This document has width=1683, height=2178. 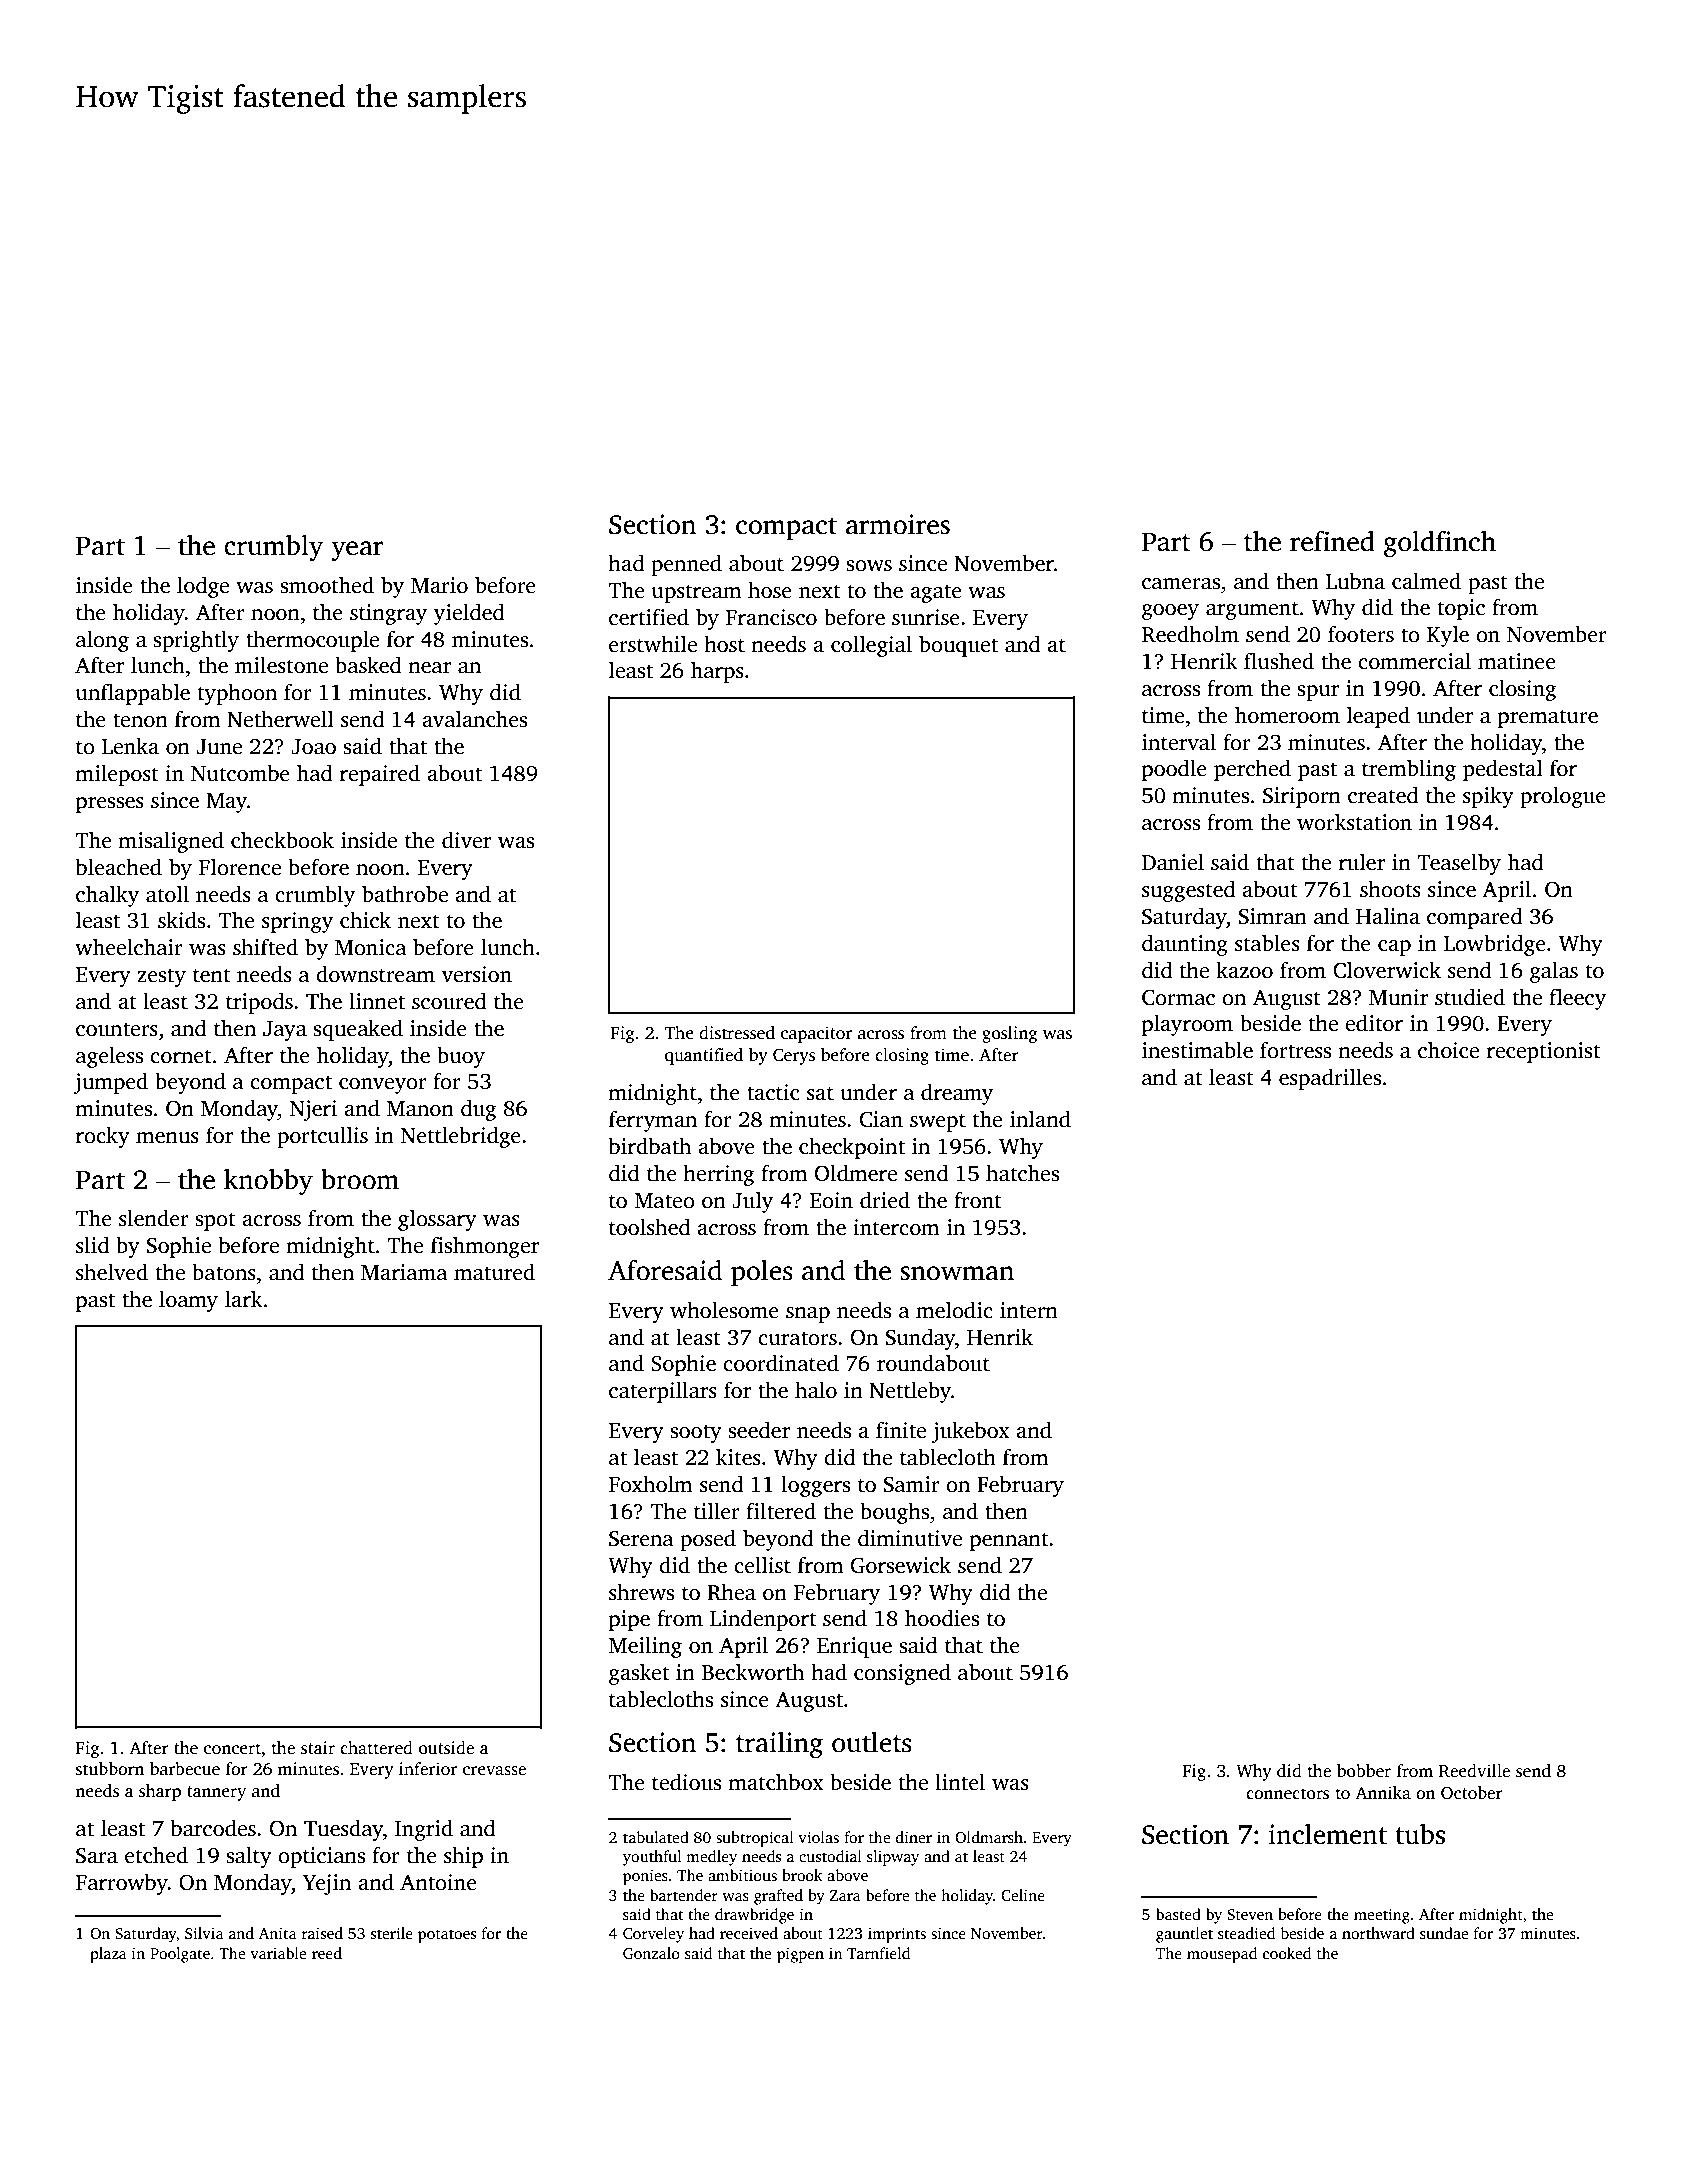 What do you see at coordinates (1548, 718) in the document?
I see `premature` at bounding box center [1548, 718].
